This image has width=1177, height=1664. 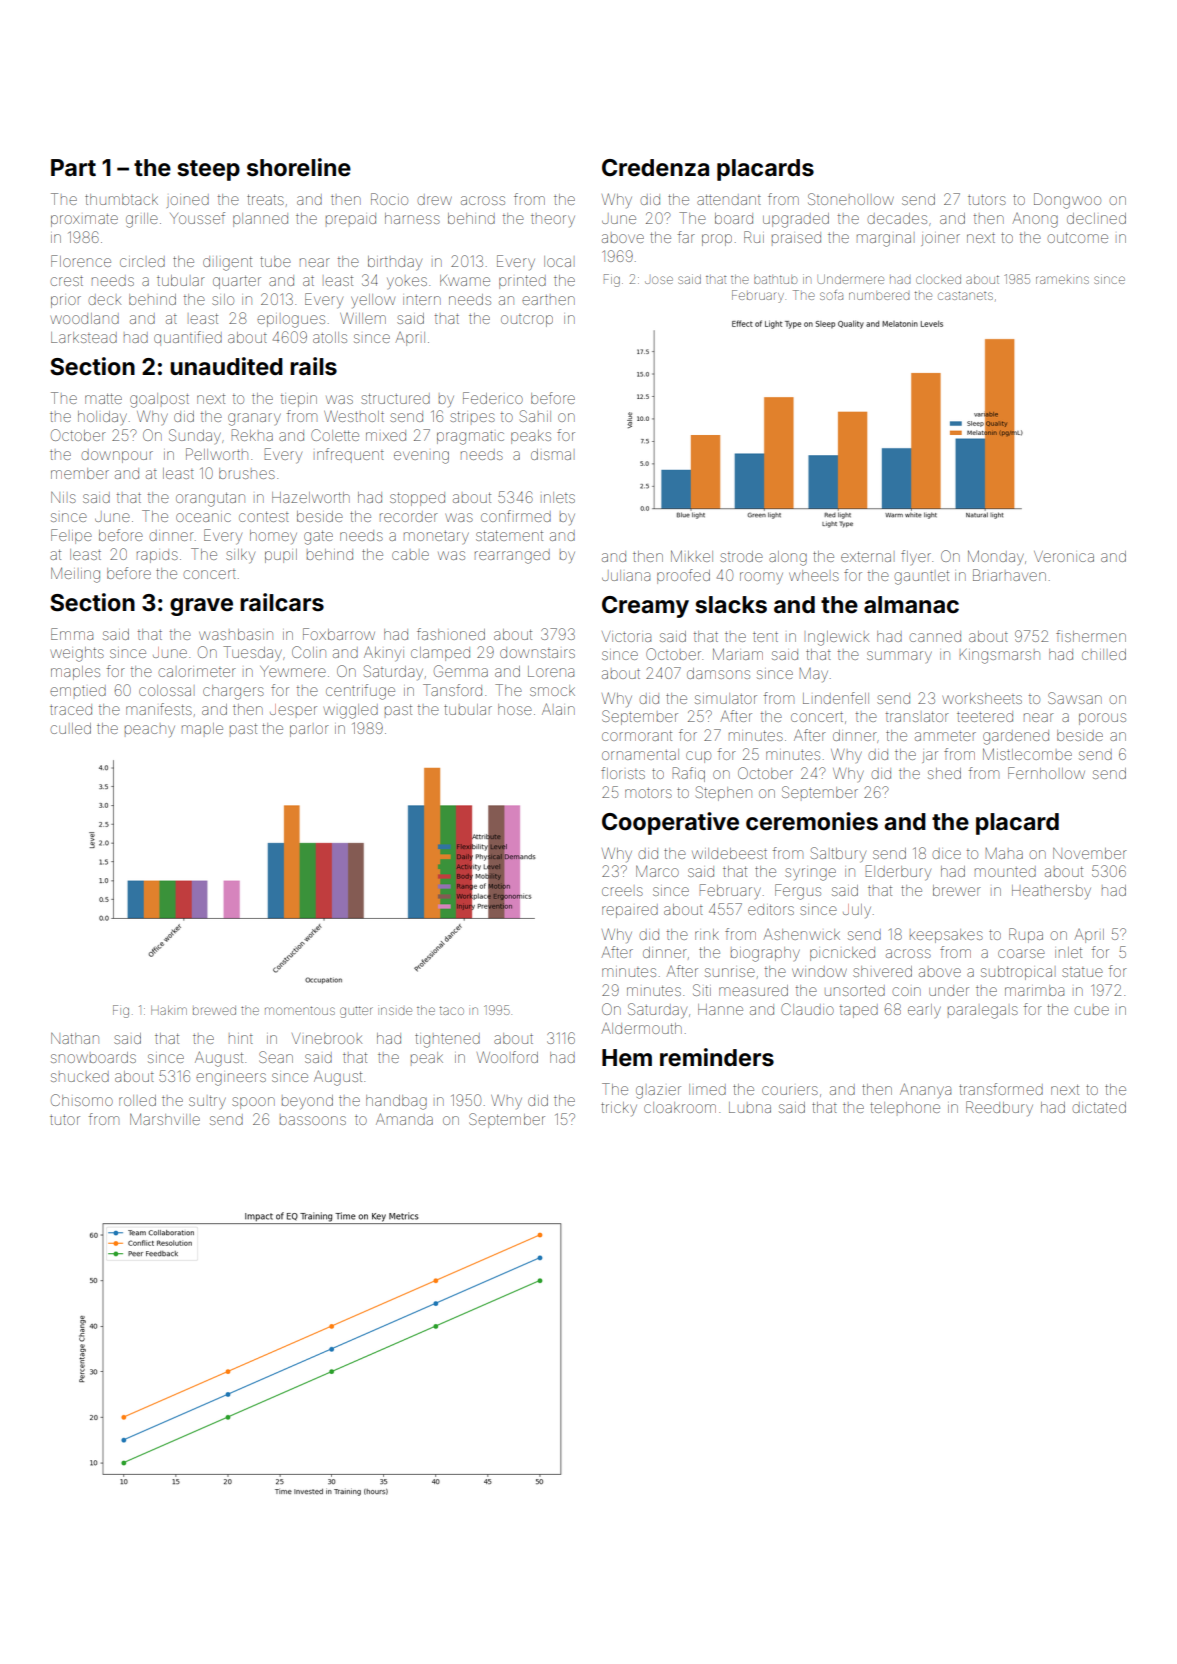 I want to click on shucked, so click(x=80, y=1076).
